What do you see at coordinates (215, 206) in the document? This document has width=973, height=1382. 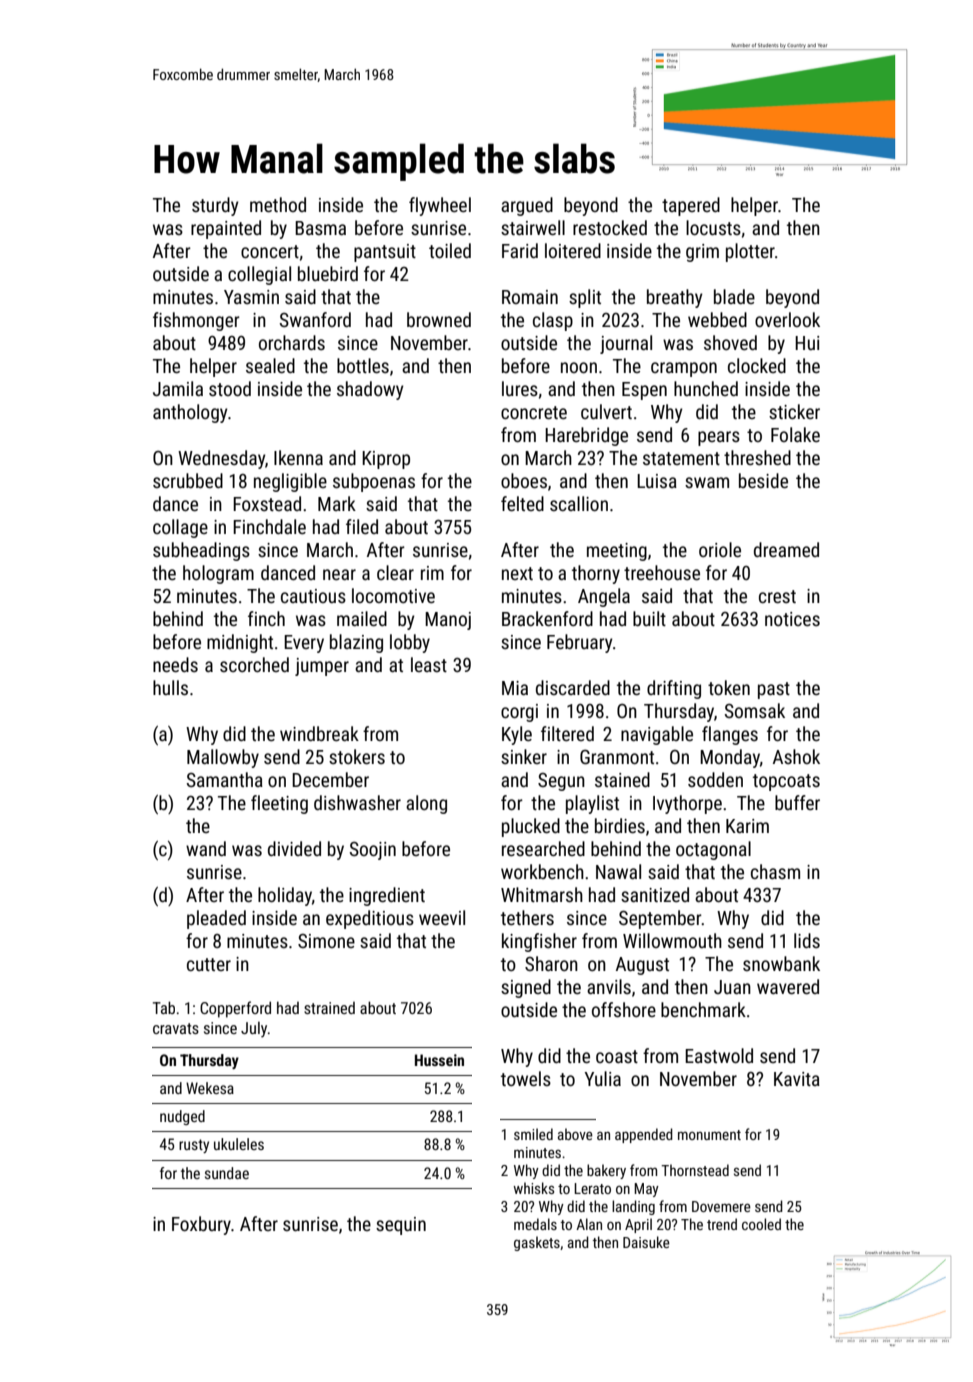 I see `sturdy` at bounding box center [215, 206].
